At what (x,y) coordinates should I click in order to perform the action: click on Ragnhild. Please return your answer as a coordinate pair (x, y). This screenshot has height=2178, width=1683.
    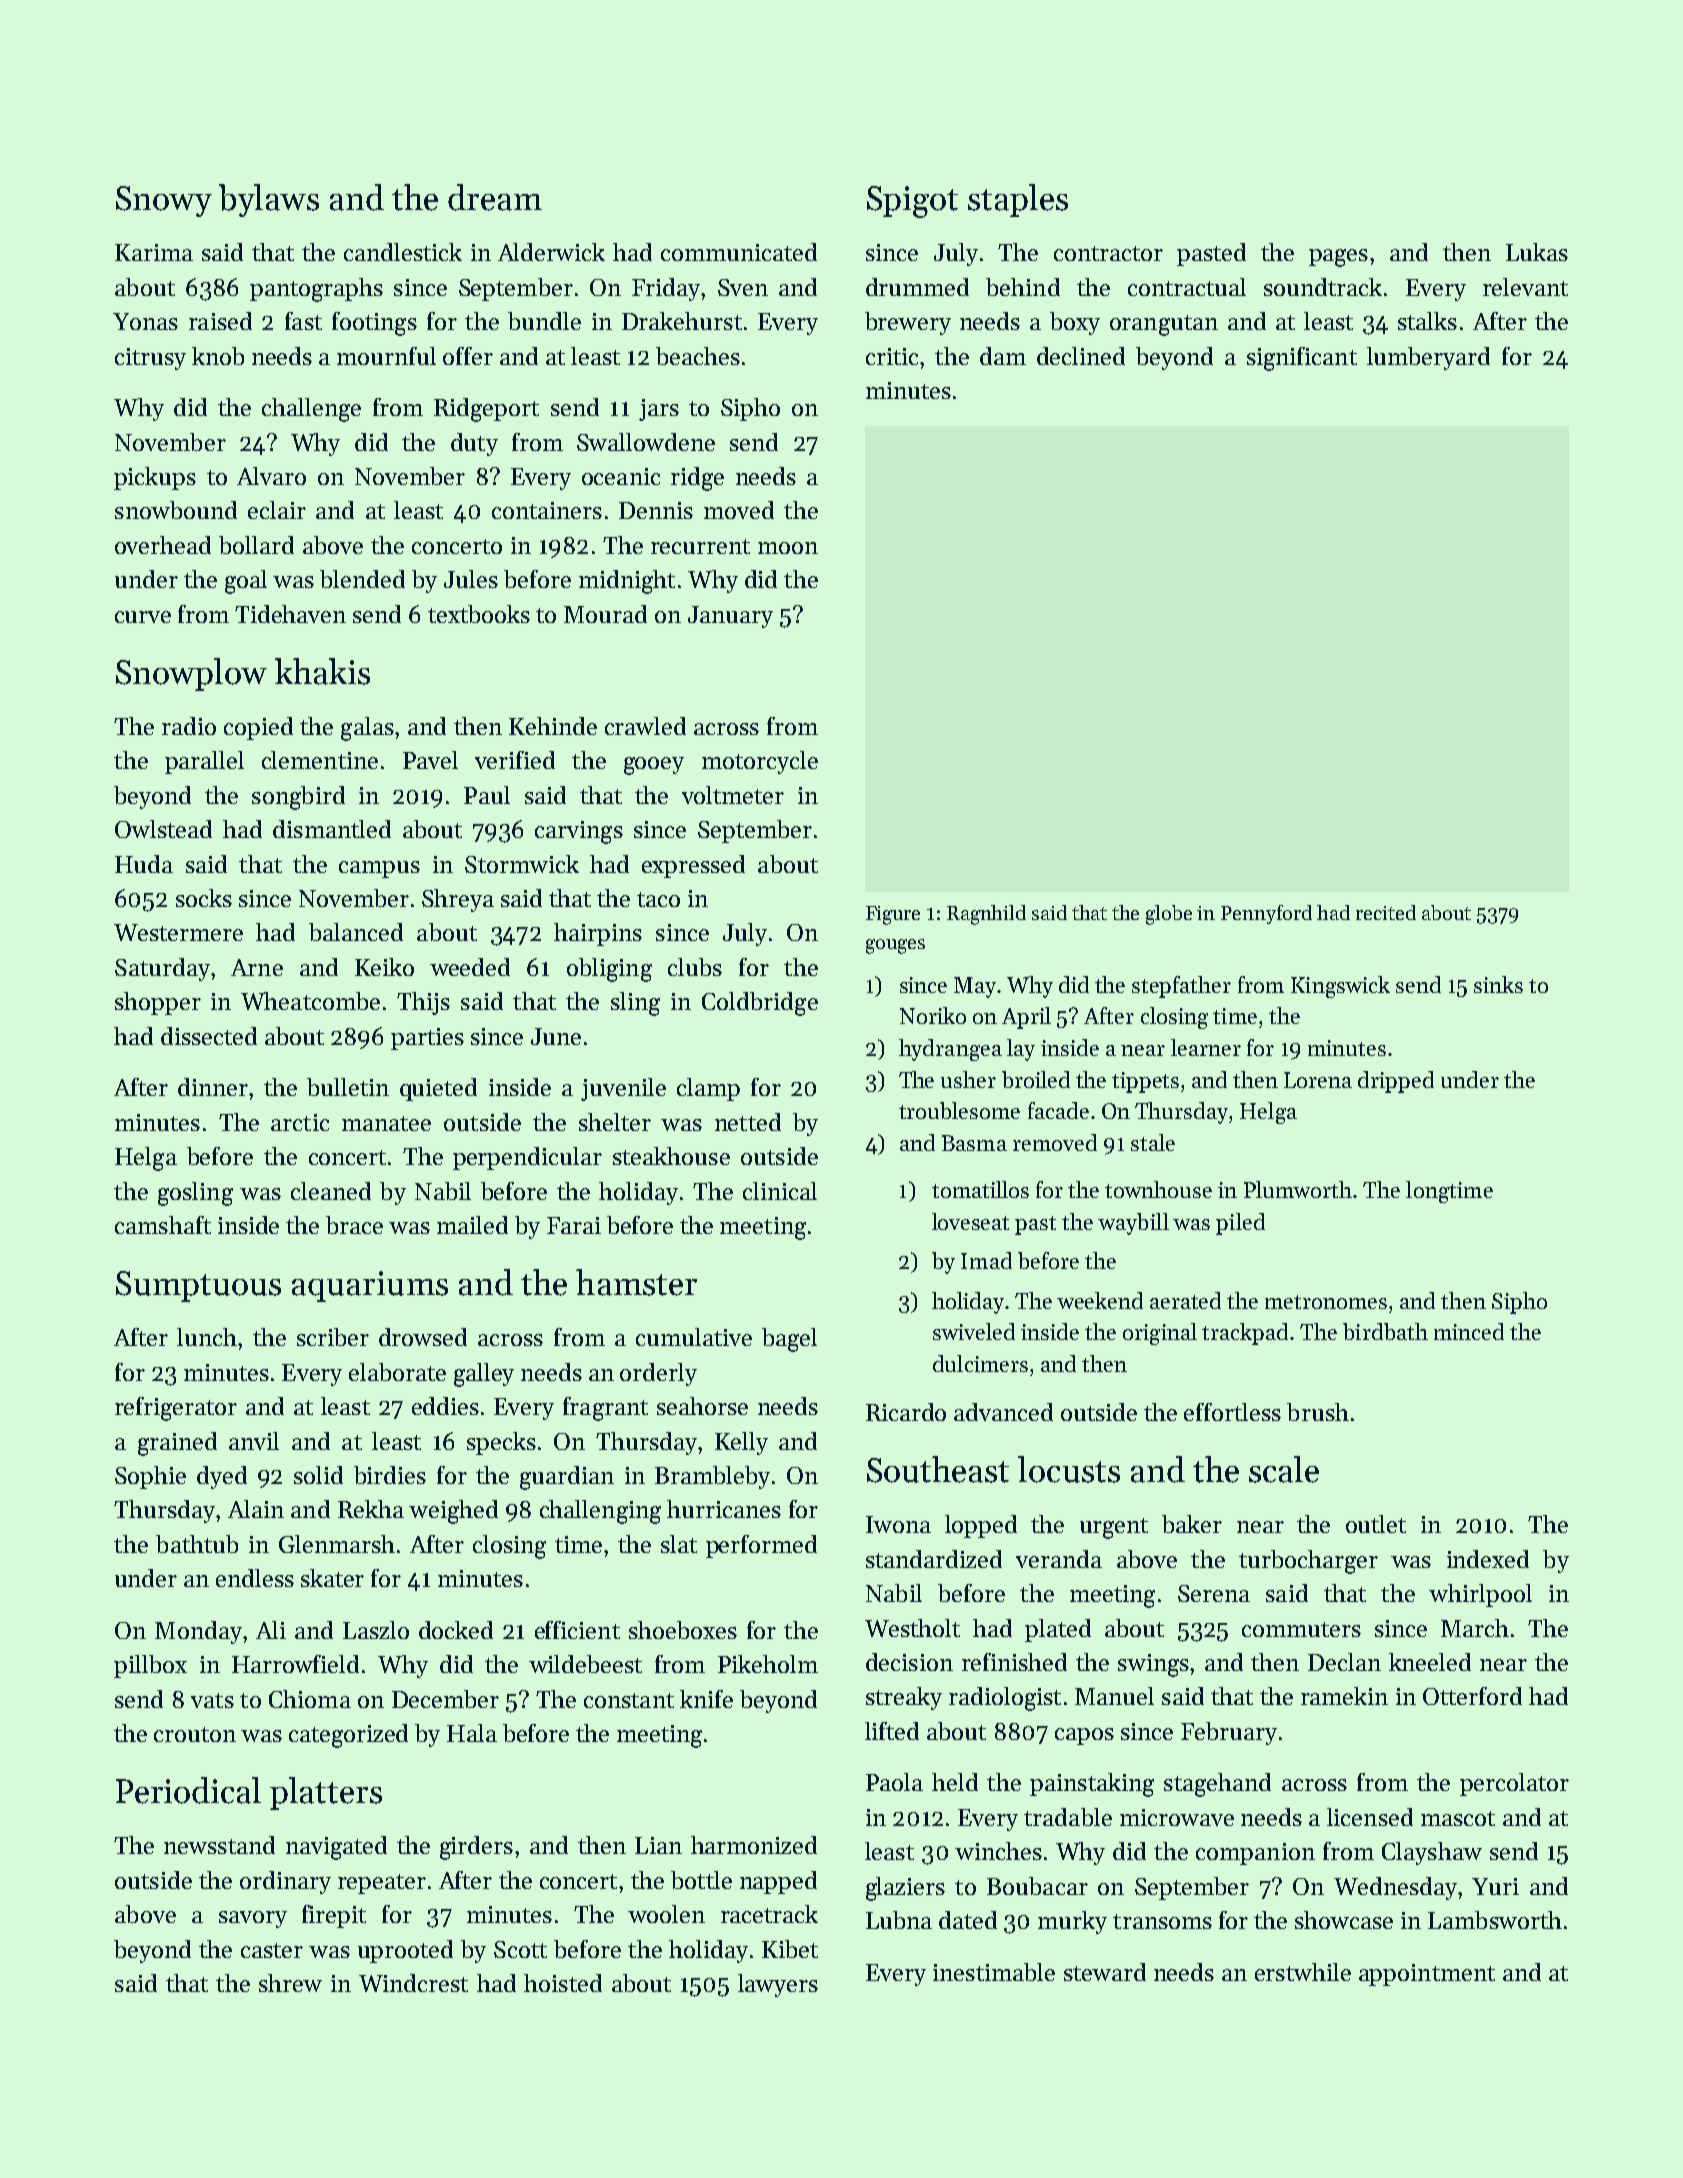
    Looking at the image, I should click on (986, 915).
